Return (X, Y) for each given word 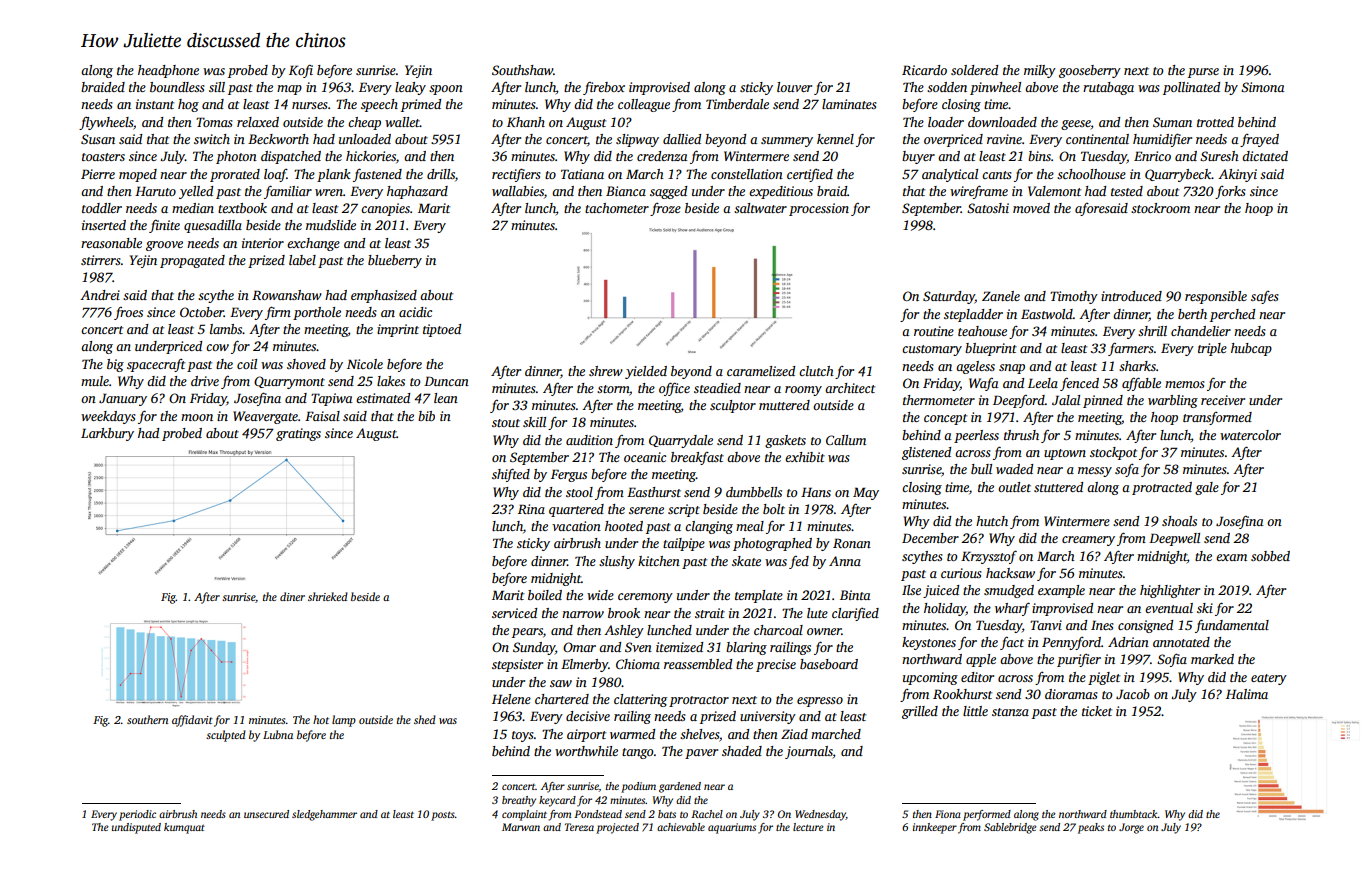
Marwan (521, 827)
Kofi (301, 71)
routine (934, 331)
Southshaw (522, 70)
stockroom (1160, 208)
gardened (680, 787)
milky (1040, 71)
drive (205, 381)
